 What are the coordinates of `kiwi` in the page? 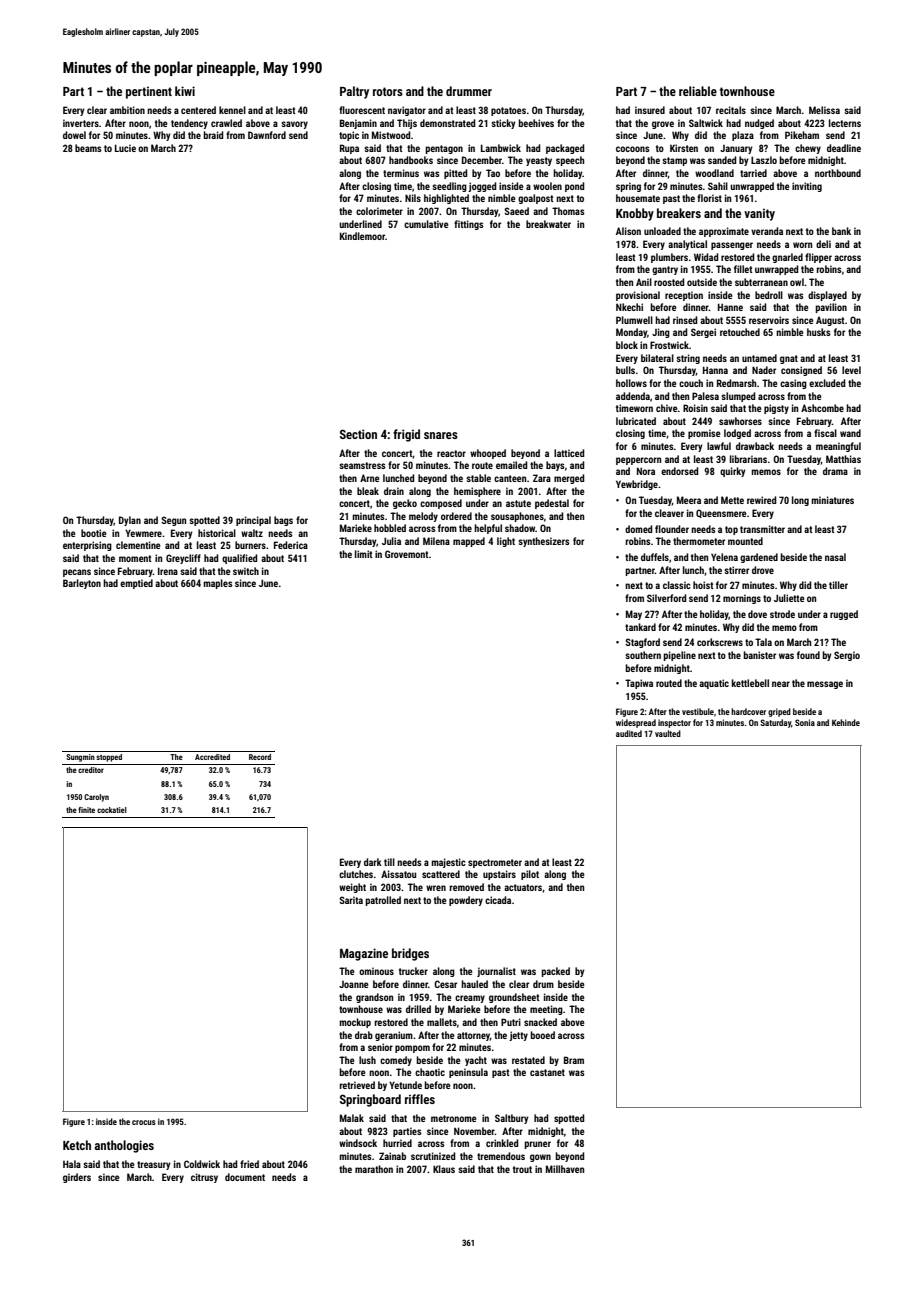 It's located at (185, 91).
